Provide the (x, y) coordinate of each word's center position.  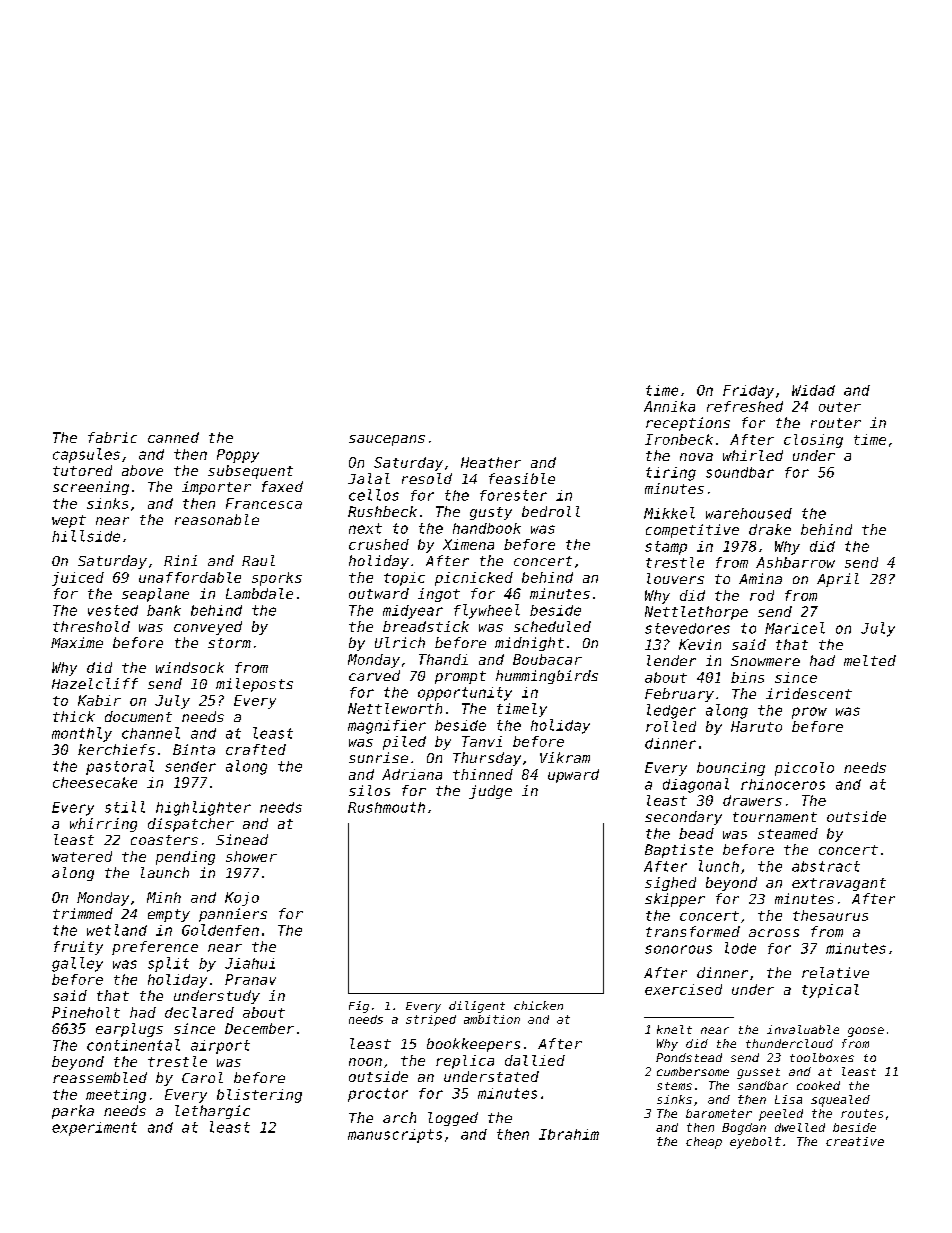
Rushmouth (386, 807)
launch (165, 872)
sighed (670, 884)
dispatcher (191, 825)
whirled (753, 455)
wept (69, 521)
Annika (669, 406)
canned (173, 437)
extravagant (839, 884)
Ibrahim (569, 1134)
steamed (788, 833)
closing (813, 441)
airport (220, 1047)
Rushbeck (382, 511)
